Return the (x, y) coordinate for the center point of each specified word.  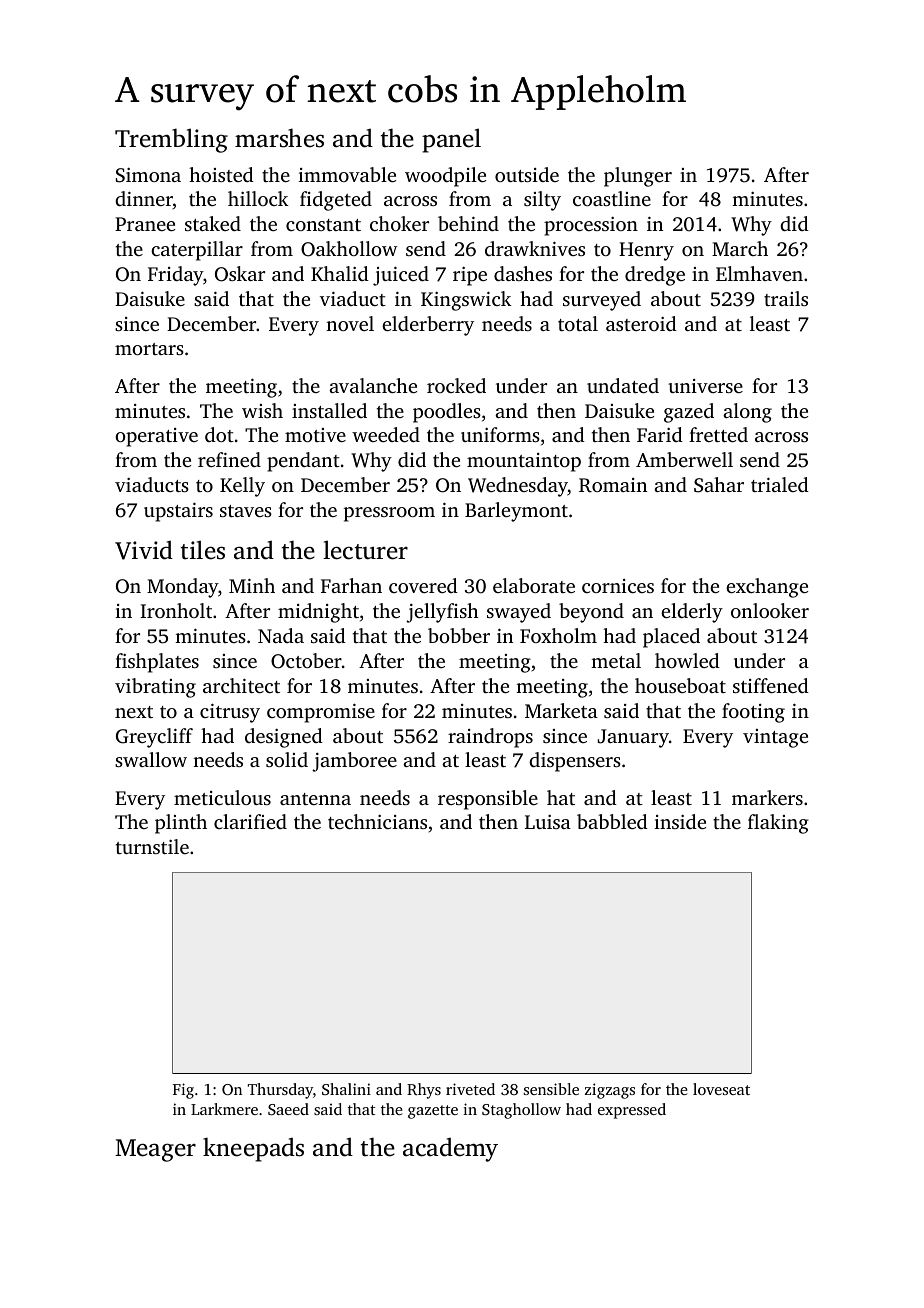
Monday (182, 588)
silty (542, 201)
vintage (775, 738)
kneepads (253, 1149)
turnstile (152, 846)
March (740, 248)
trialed (780, 484)
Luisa (548, 822)
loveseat (721, 1089)
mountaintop (524, 462)
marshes (279, 138)
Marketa (561, 710)
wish (262, 410)
